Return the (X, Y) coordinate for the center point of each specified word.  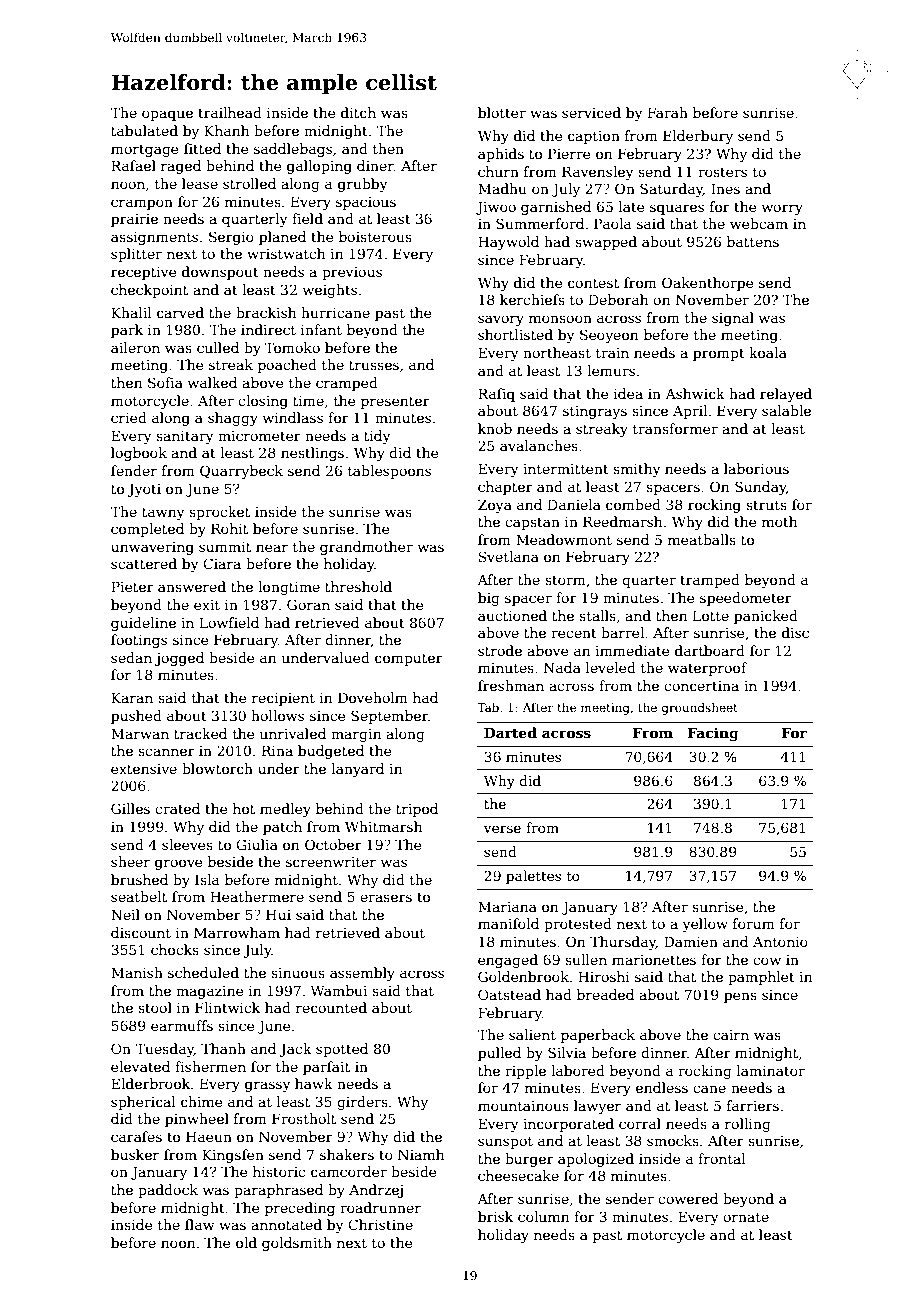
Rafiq (496, 395)
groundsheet (700, 709)
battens (753, 241)
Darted (510, 732)
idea (628, 393)
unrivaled (293, 733)
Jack (295, 1050)
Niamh (421, 1154)
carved (180, 312)
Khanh (226, 130)
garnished (556, 208)
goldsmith (297, 1244)
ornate (746, 1217)
